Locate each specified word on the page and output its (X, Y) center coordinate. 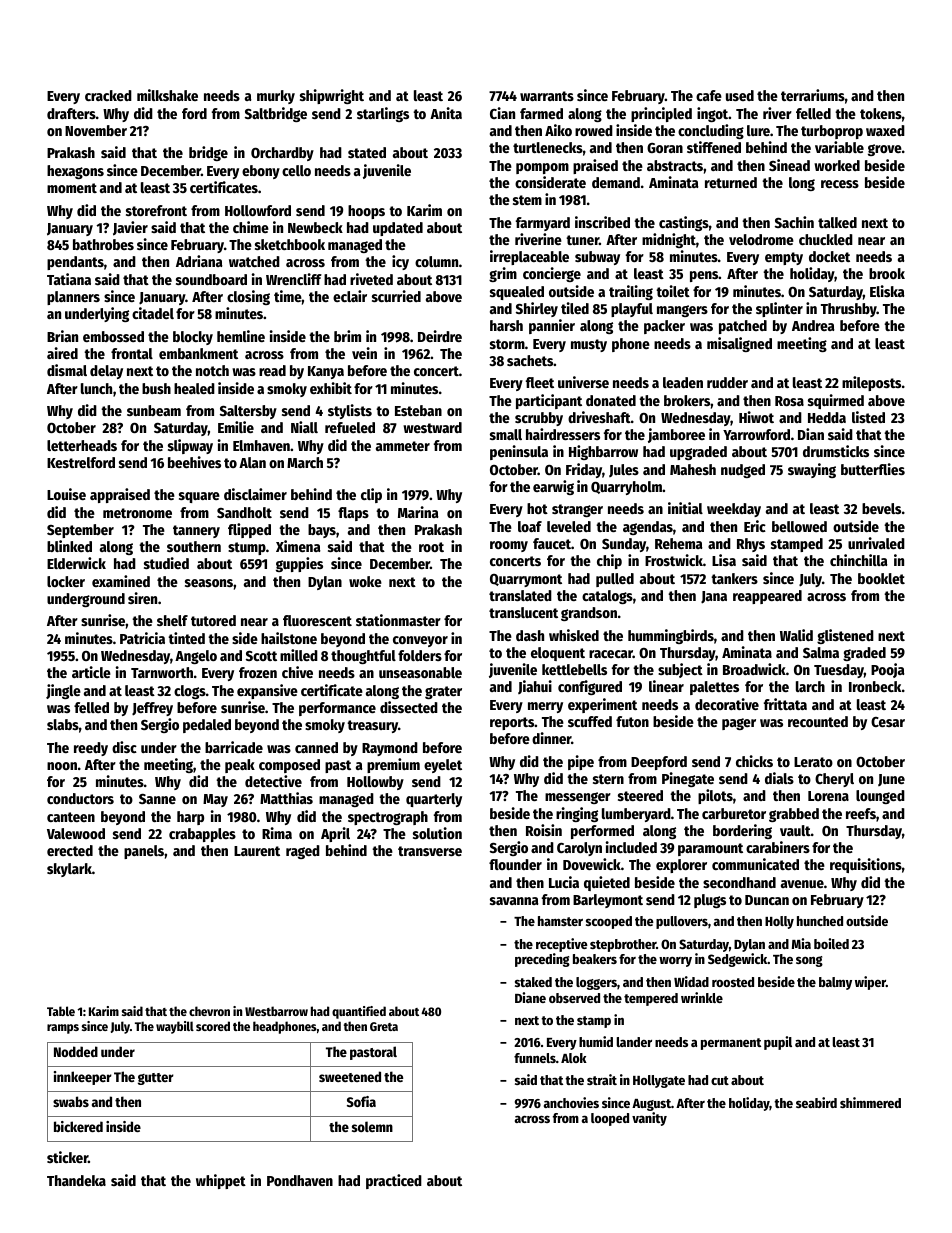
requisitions (866, 865)
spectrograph (388, 818)
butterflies (873, 469)
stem (527, 200)
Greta (384, 1026)
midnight (669, 240)
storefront (156, 210)
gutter (156, 1079)
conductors (80, 798)
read (272, 370)
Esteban (418, 410)
